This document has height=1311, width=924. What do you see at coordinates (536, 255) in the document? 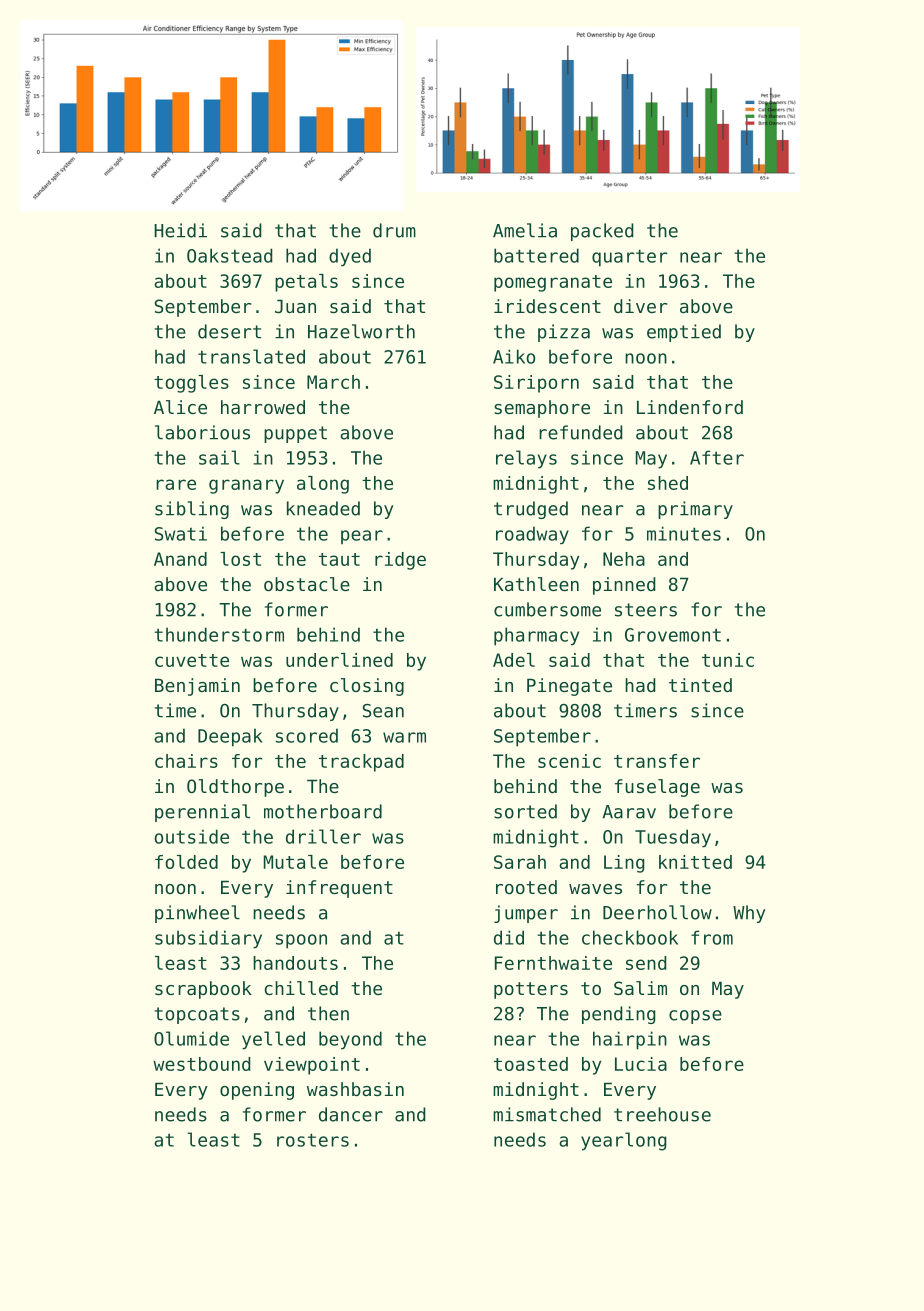
I see `battered` at bounding box center [536, 255].
